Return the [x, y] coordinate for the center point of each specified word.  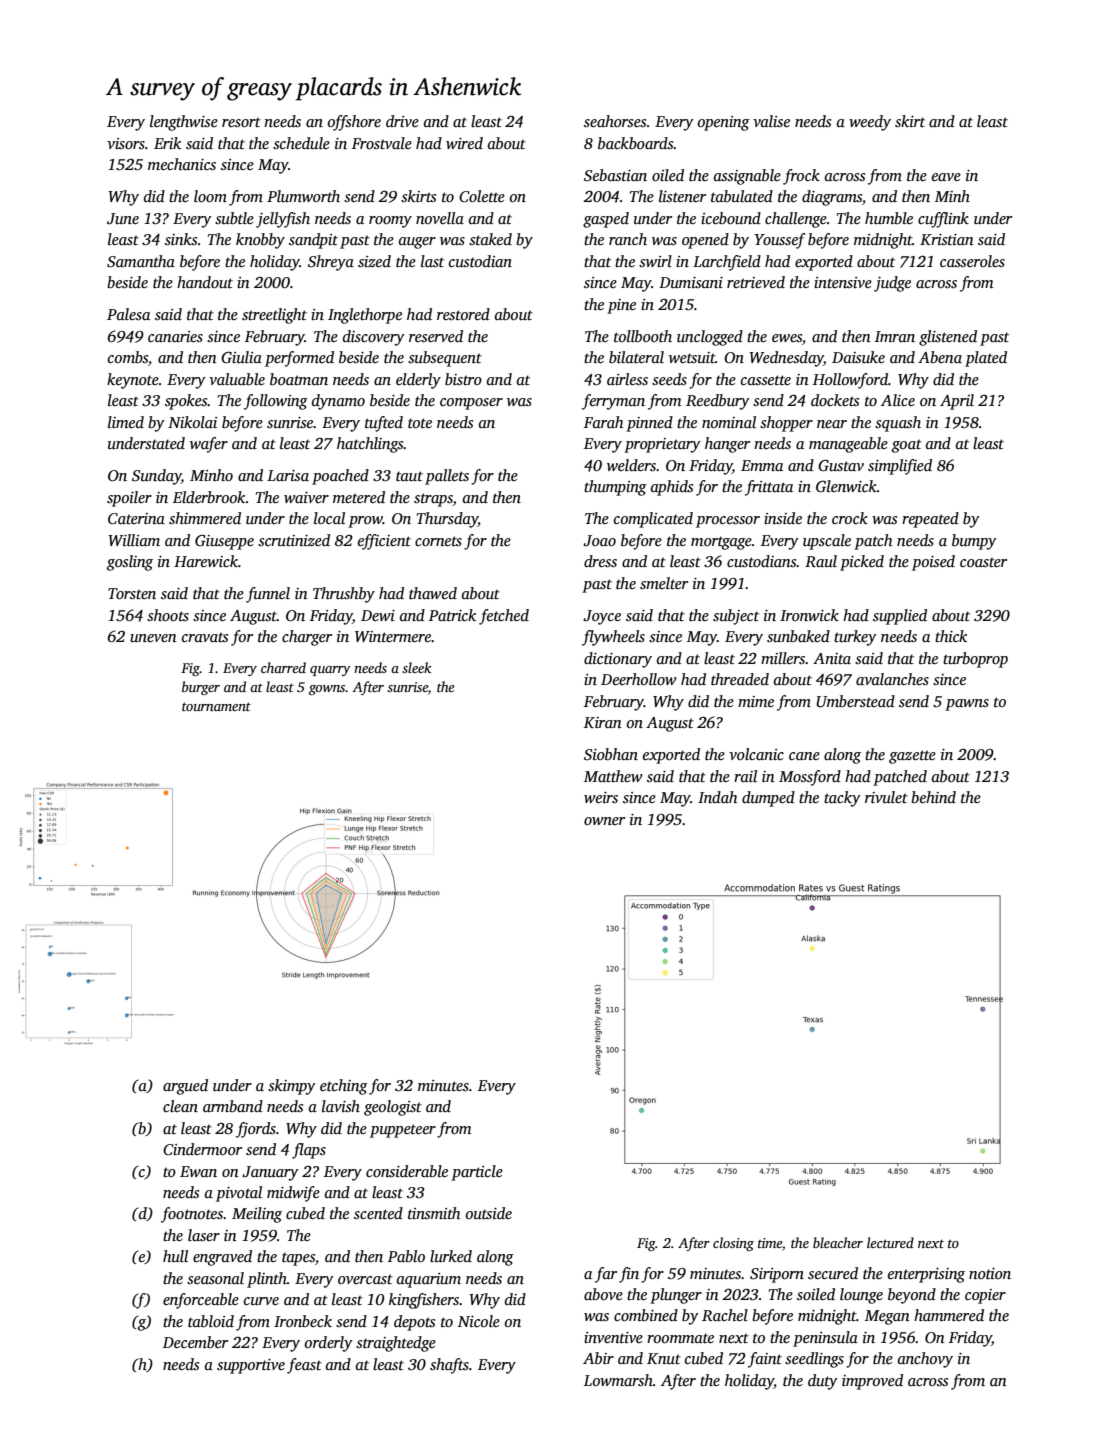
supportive [251, 1366]
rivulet [886, 797]
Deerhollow [639, 679]
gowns [327, 690]
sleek [417, 667]
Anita [832, 658]
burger [201, 688]
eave [946, 177]
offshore [354, 123]
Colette [482, 196]
